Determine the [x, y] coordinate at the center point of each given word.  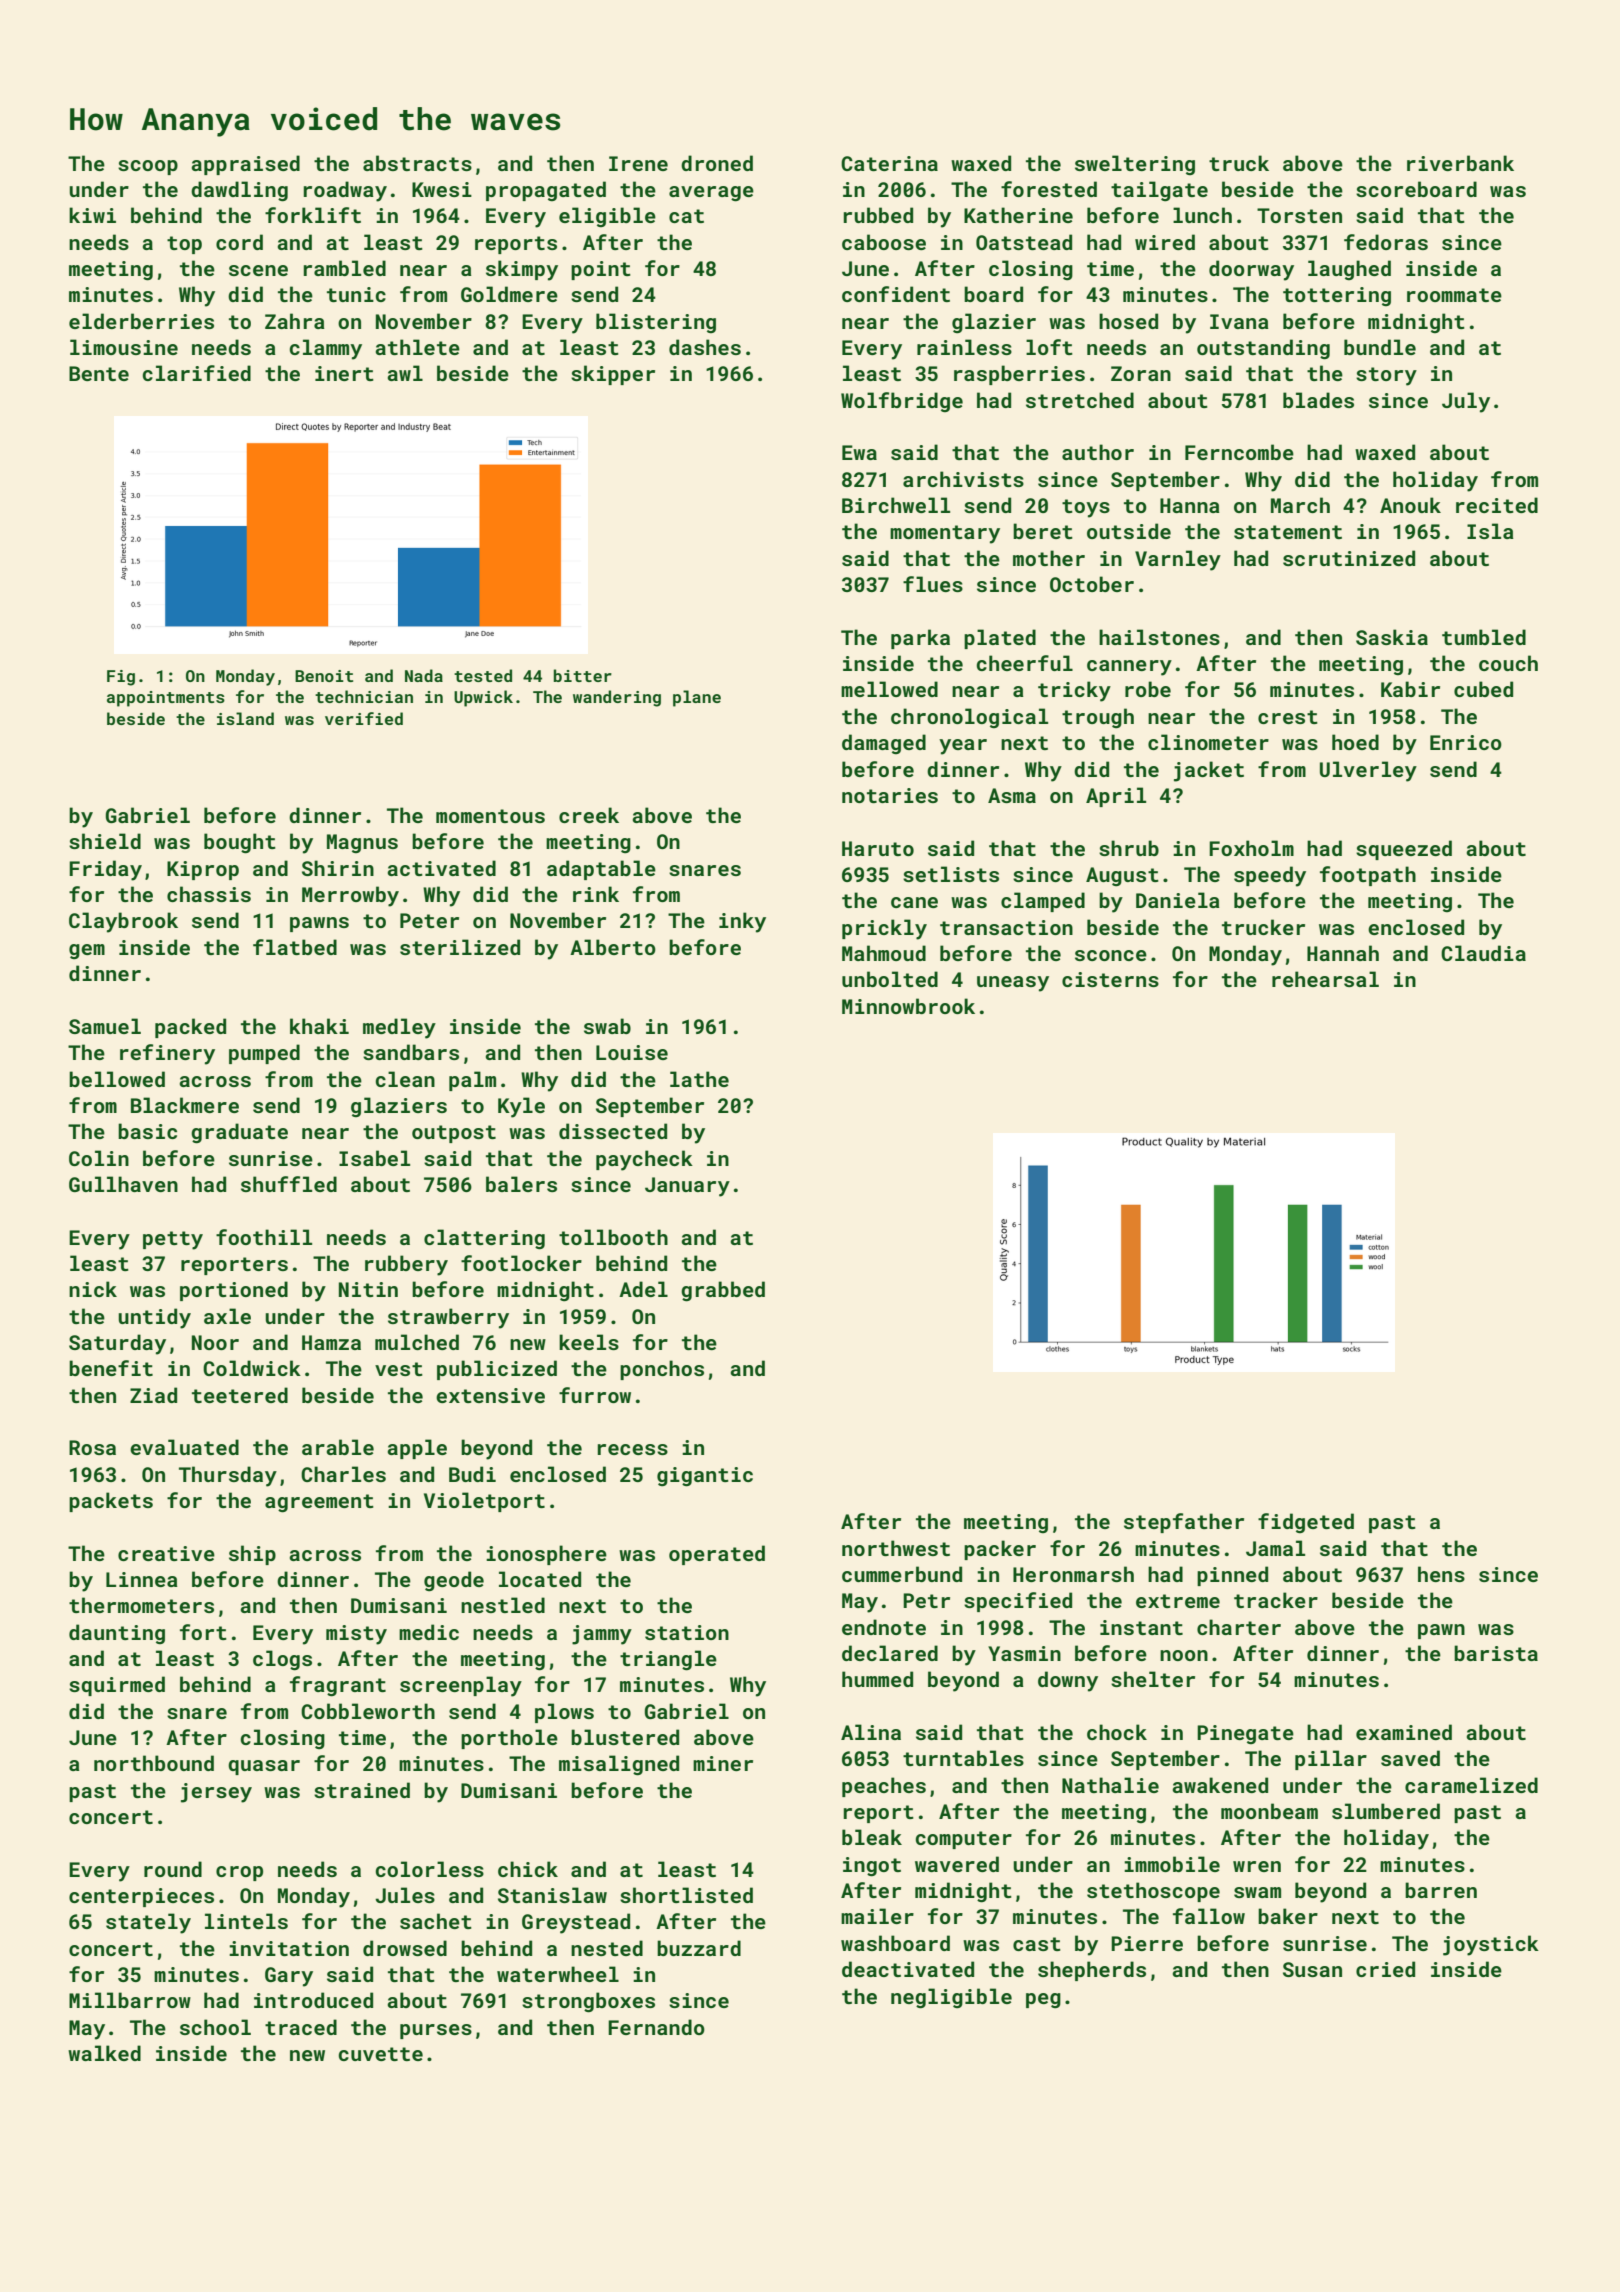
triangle [668, 1660]
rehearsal [1325, 979]
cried [1385, 1969]
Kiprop [203, 870]
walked [104, 2053]
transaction [1006, 927]
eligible [607, 217]
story [1386, 376]
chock [1117, 1732]
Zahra [295, 321]
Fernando [656, 2027]
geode [454, 1581]
